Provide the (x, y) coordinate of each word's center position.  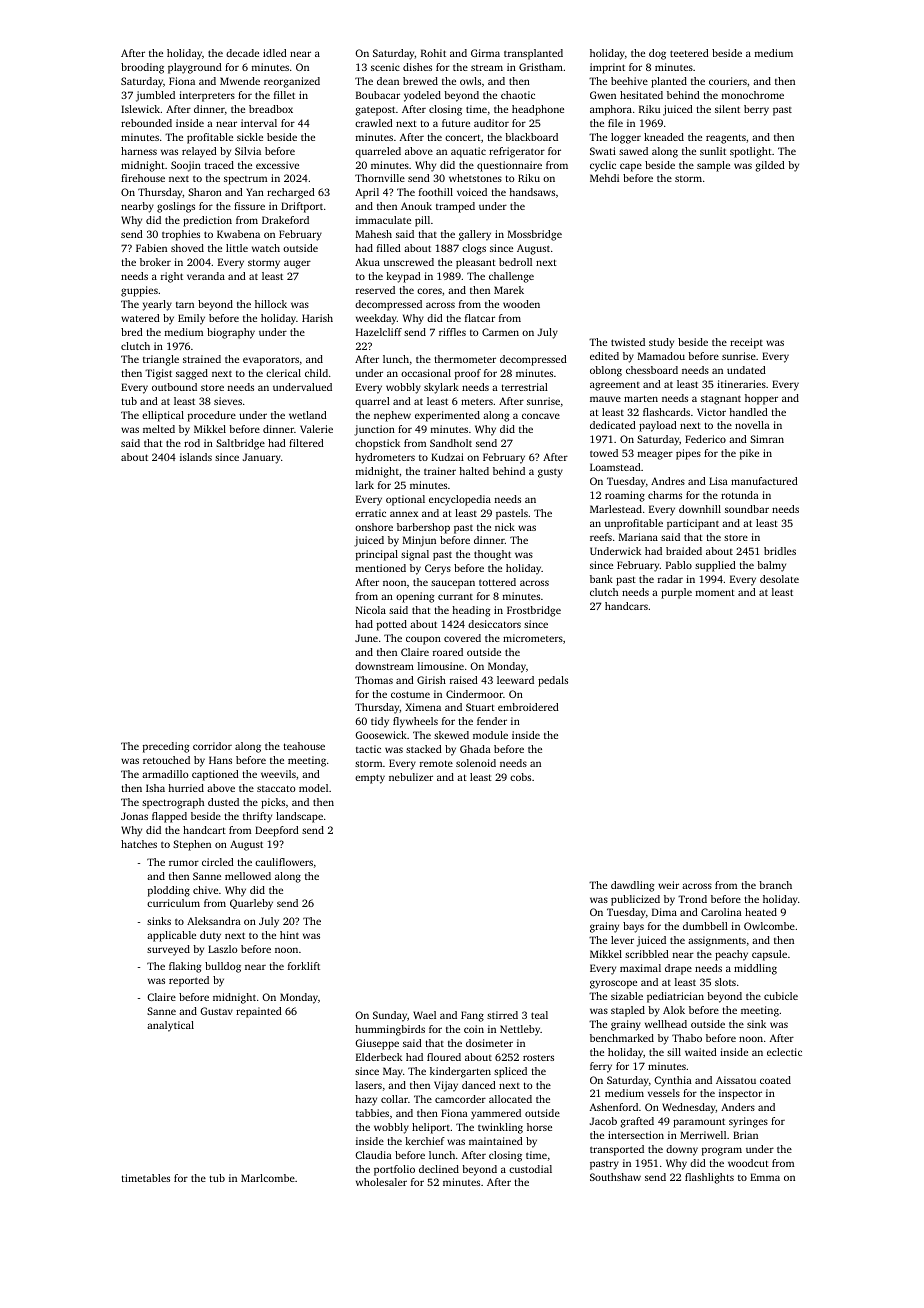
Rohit (433, 53)
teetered (689, 53)
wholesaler (381, 1182)
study (661, 343)
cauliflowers (284, 862)
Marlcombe (268, 1178)
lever (622, 940)
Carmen (500, 332)
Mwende (240, 81)
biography (231, 333)
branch (775, 885)
